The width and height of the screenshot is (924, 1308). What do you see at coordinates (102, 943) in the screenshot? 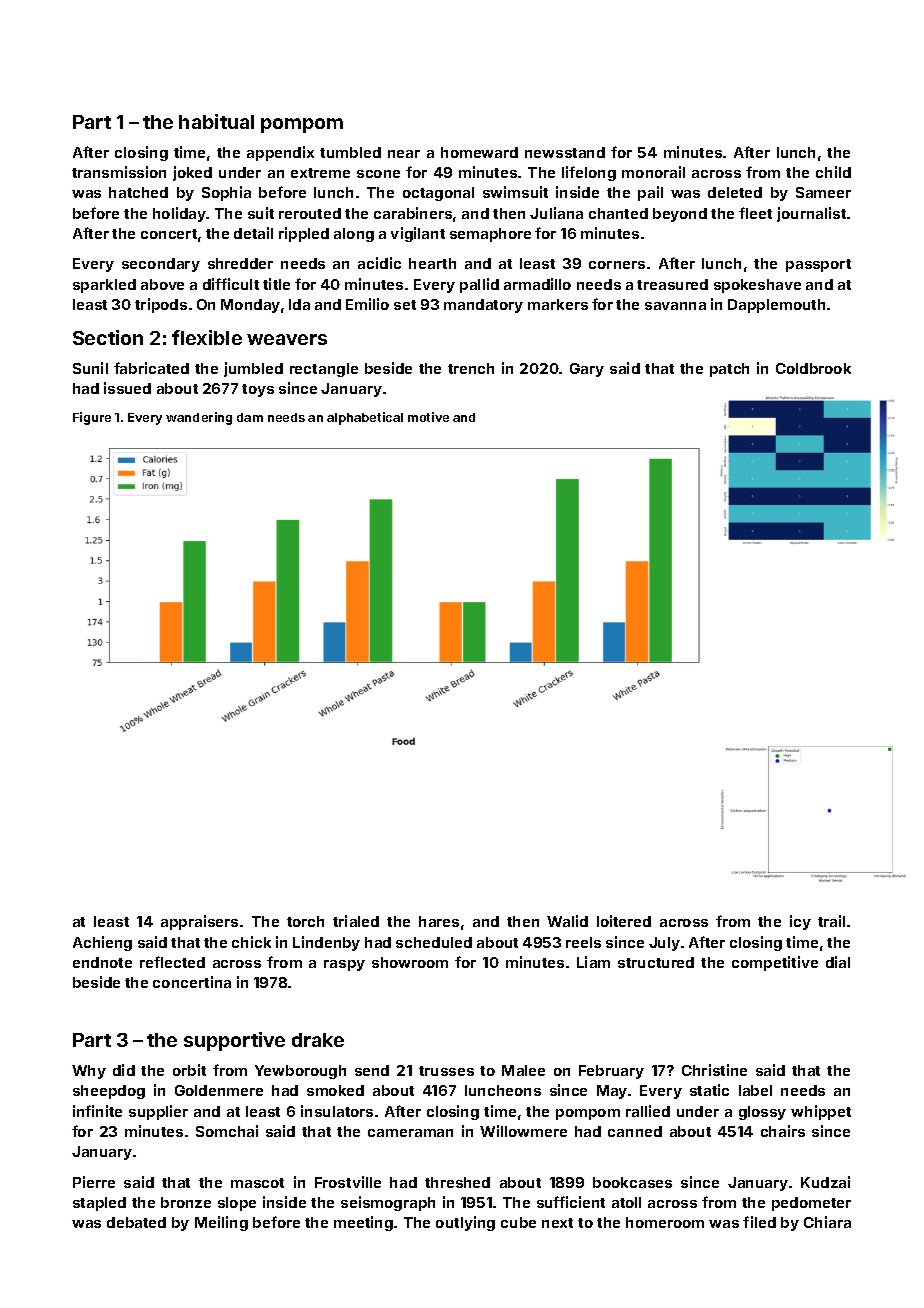
I see `Achieng` at bounding box center [102, 943].
